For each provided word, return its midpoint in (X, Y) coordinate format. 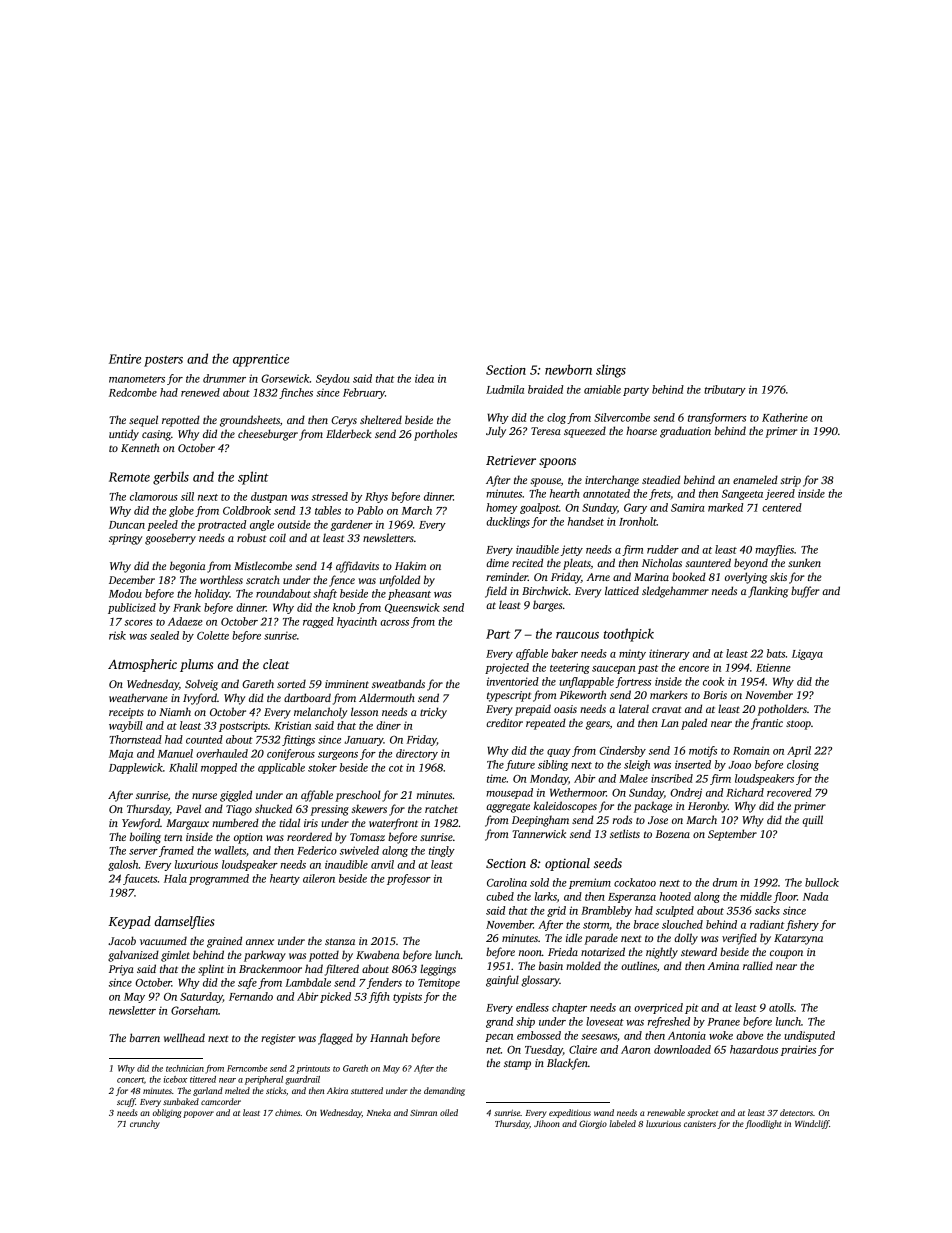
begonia (187, 567)
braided (545, 389)
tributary (725, 390)
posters (163, 361)
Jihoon (547, 1123)
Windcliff (812, 1124)
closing (803, 765)
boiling (145, 838)
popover (198, 1114)
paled (694, 724)
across (394, 623)
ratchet (441, 808)
